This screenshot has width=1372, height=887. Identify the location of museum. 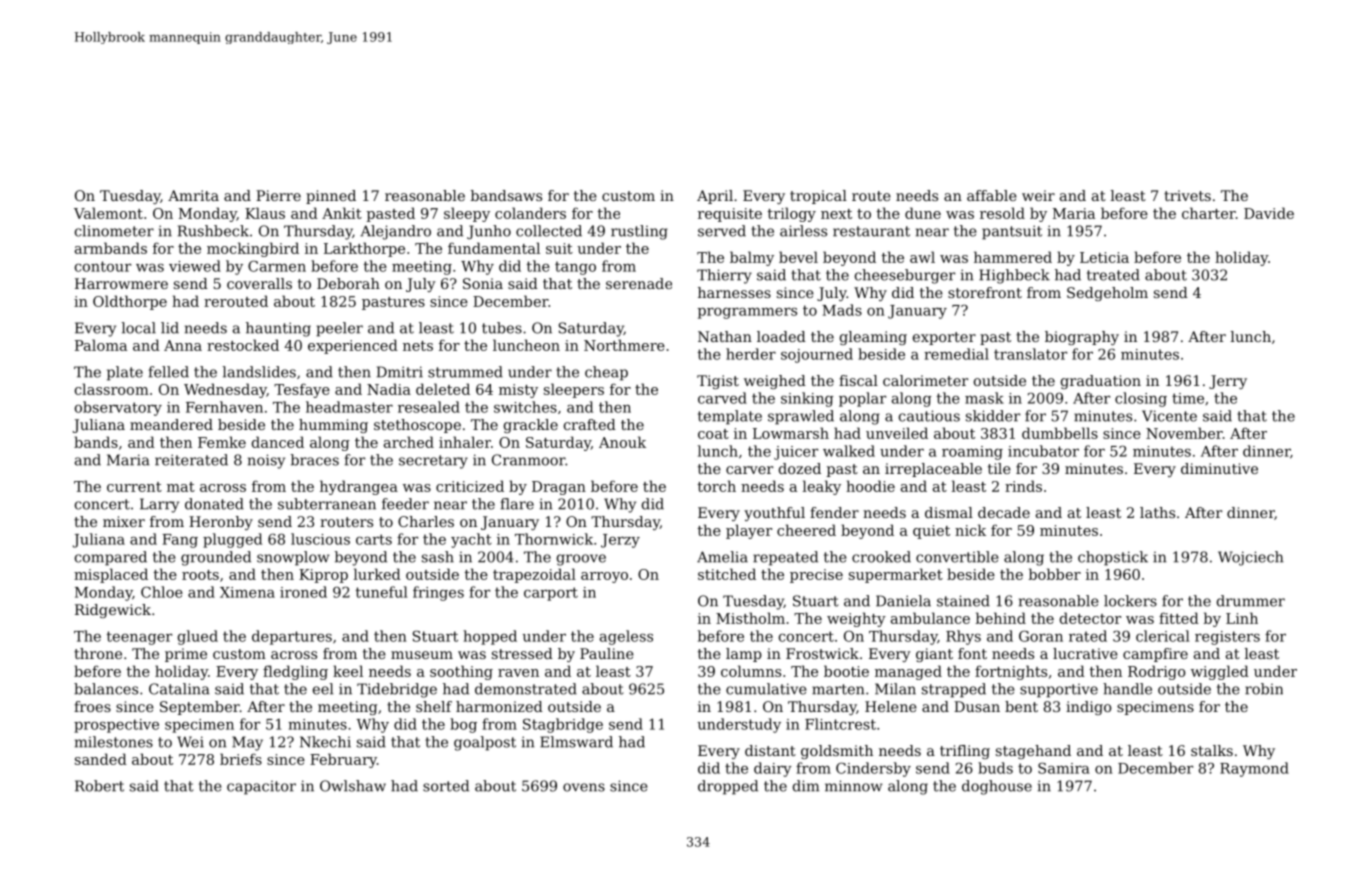
(422, 655).
